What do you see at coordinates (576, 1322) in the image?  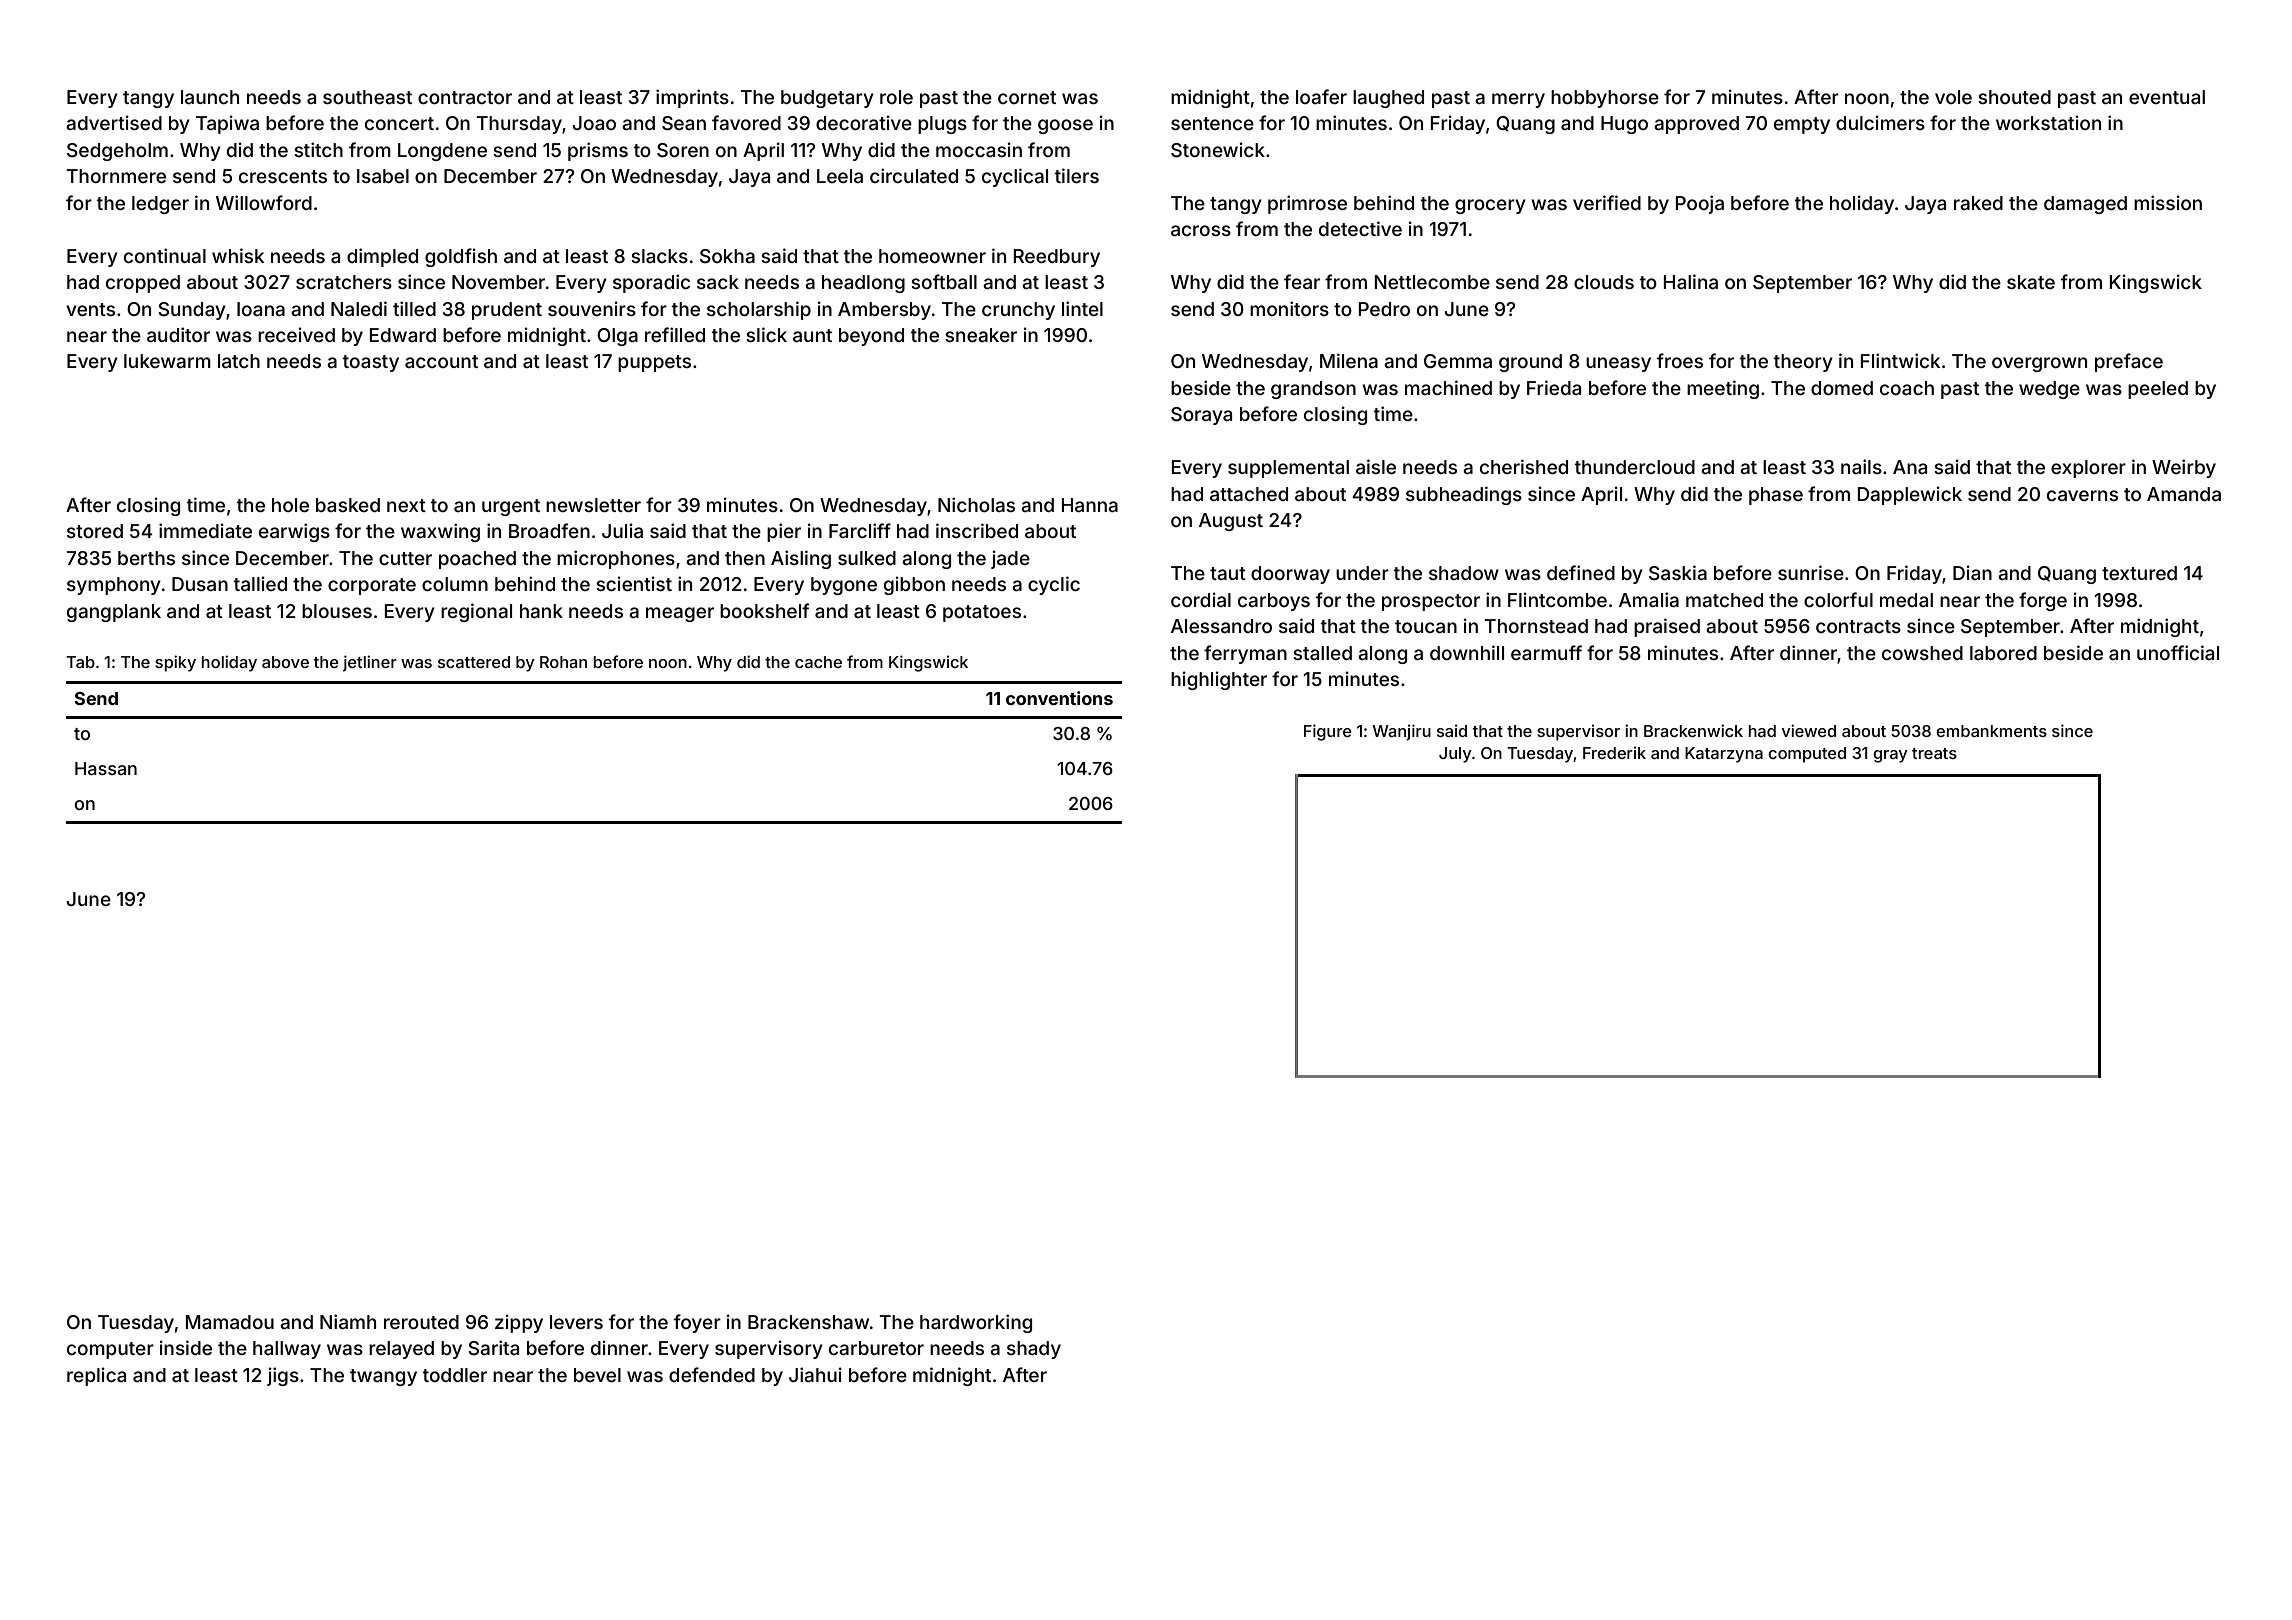 I see `levers` at bounding box center [576, 1322].
